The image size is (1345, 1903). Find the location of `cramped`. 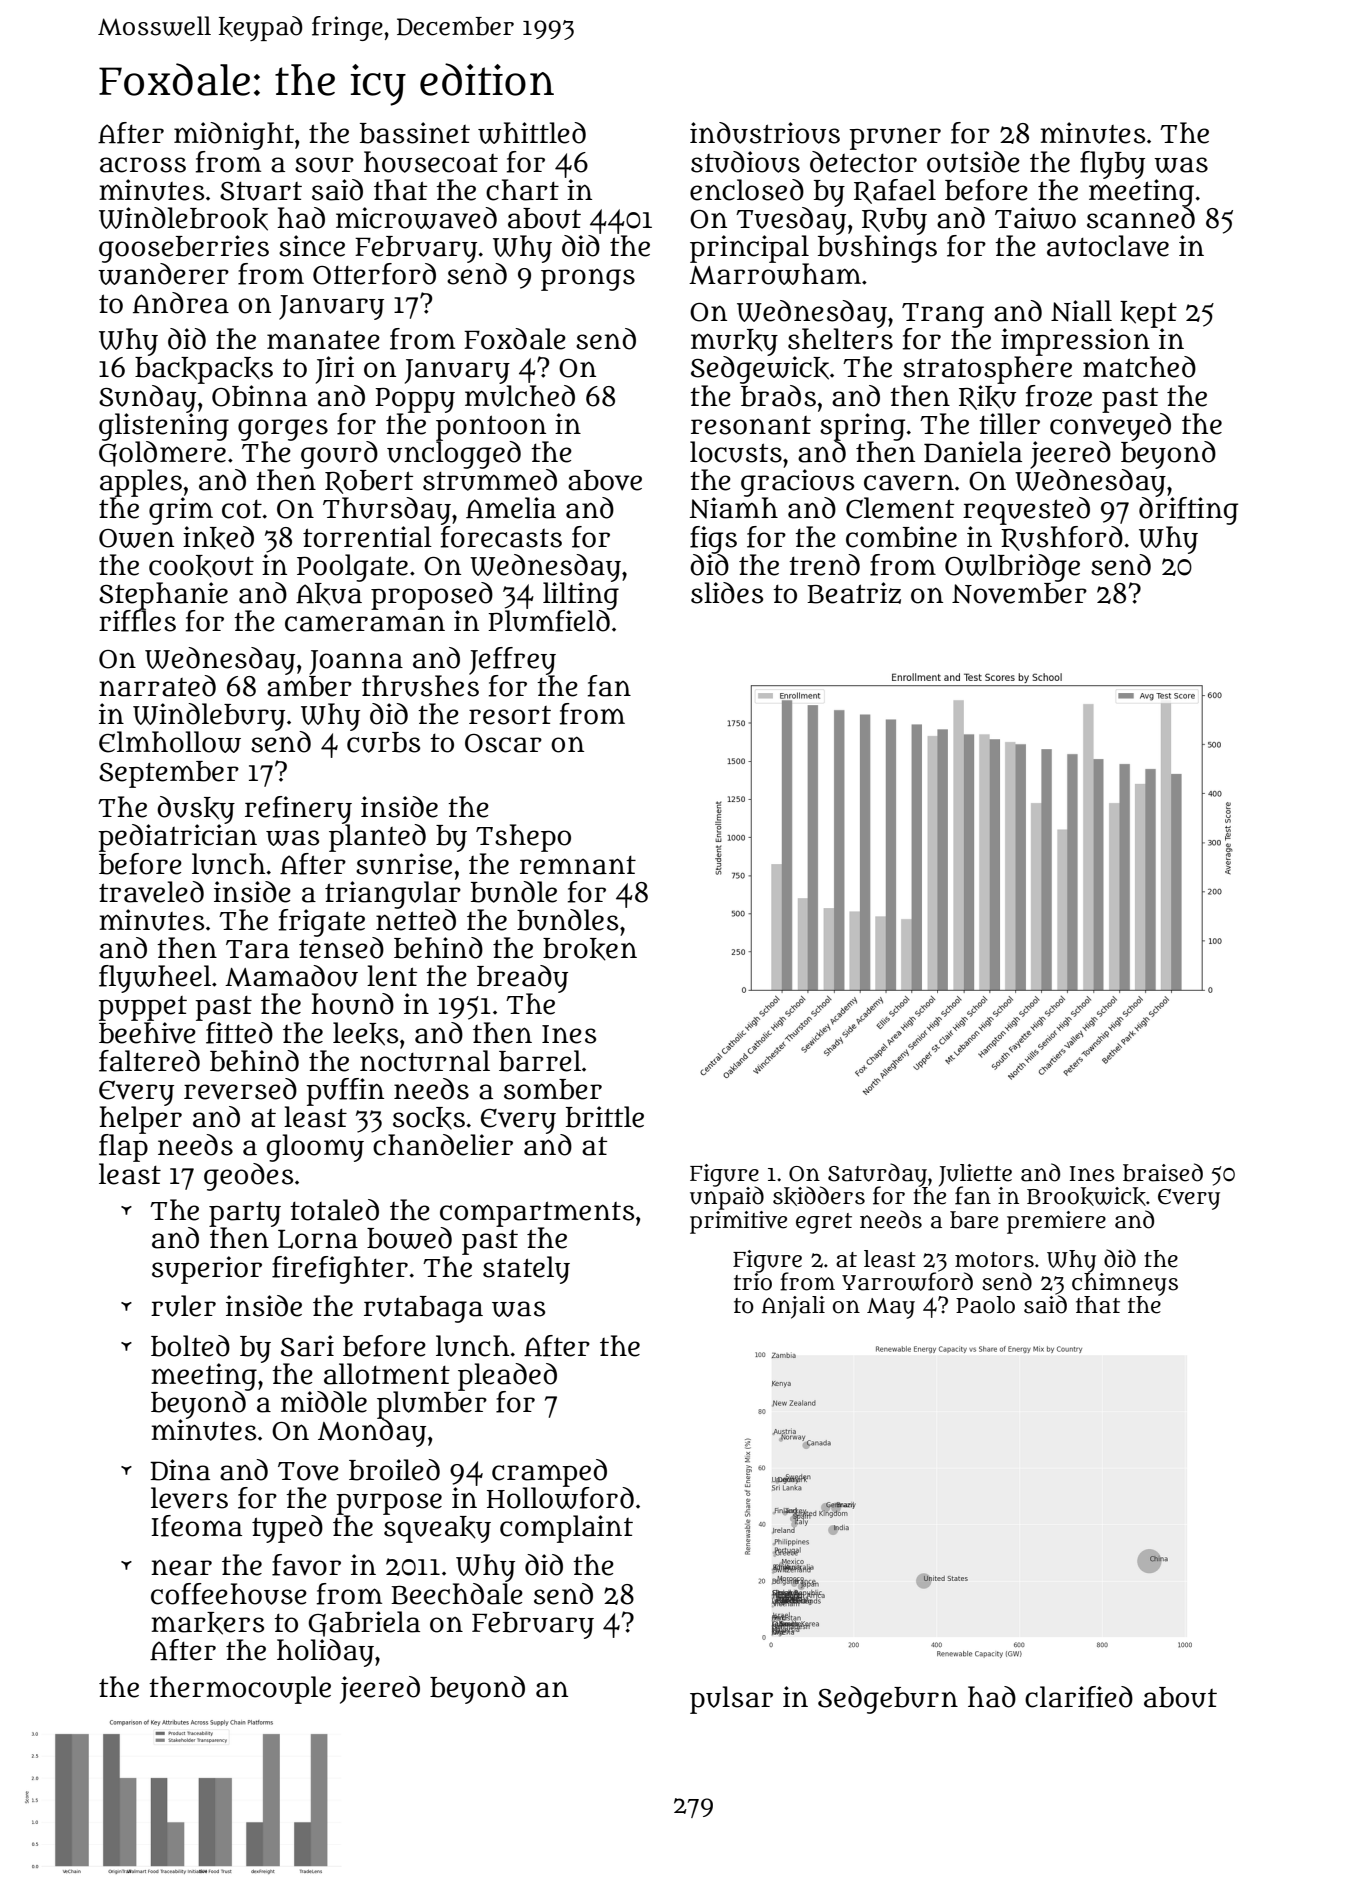

cramped is located at coordinates (549, 1472).
